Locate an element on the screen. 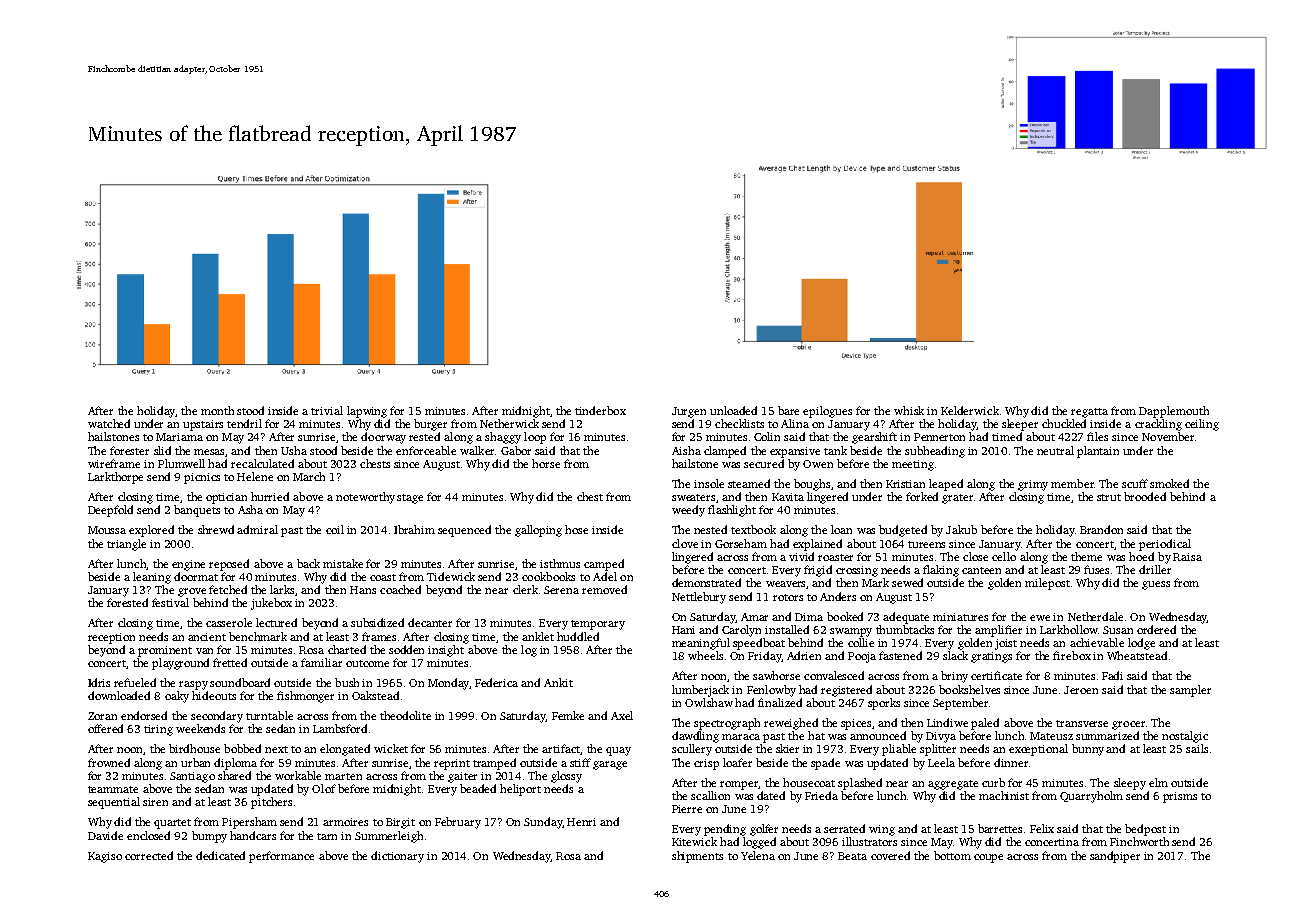 This screenshot has height=924, width=1308. Pennerton is located at coordinates (939, 437).
